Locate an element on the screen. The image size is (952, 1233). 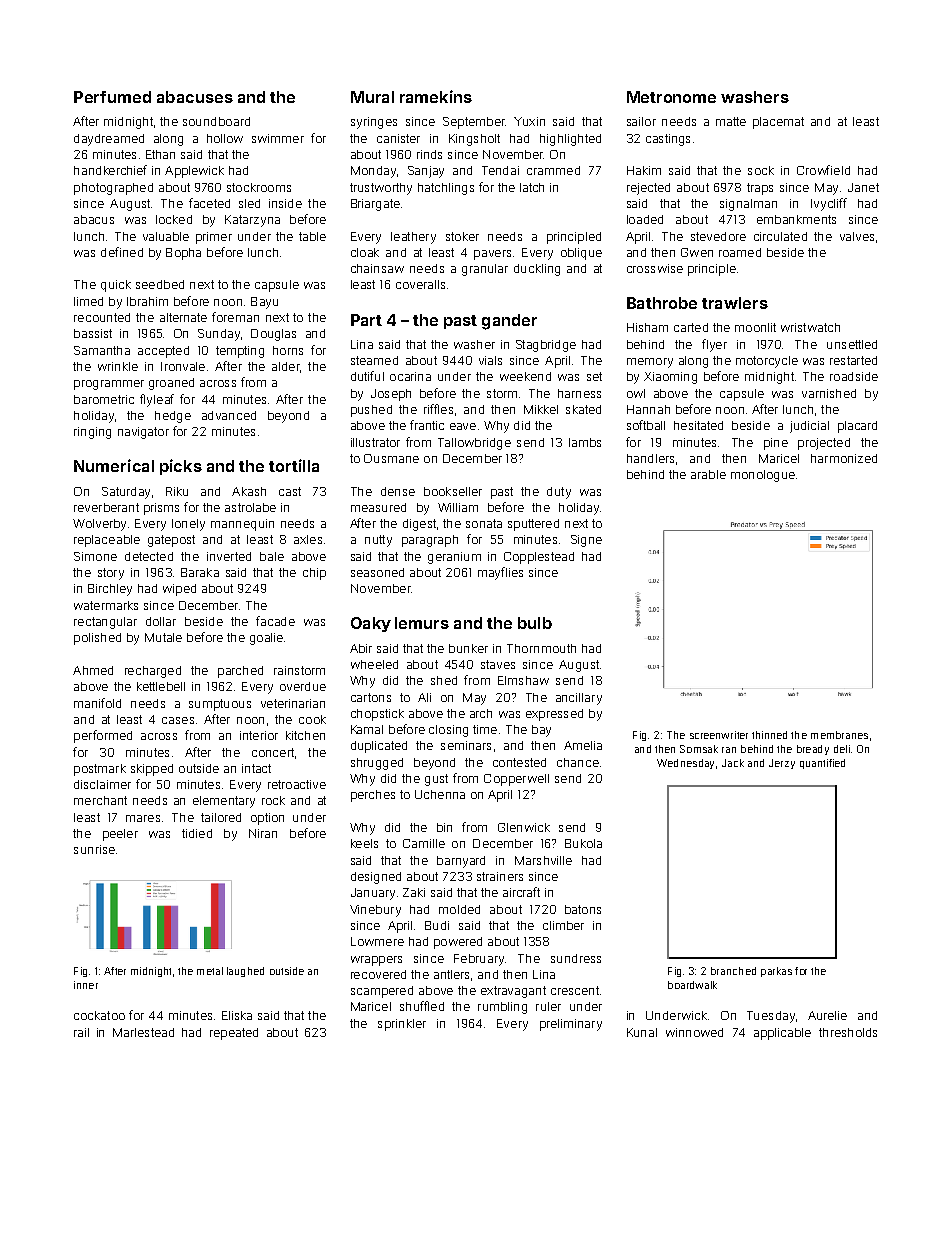
shuffled is located at coordinates (422, 1006).
